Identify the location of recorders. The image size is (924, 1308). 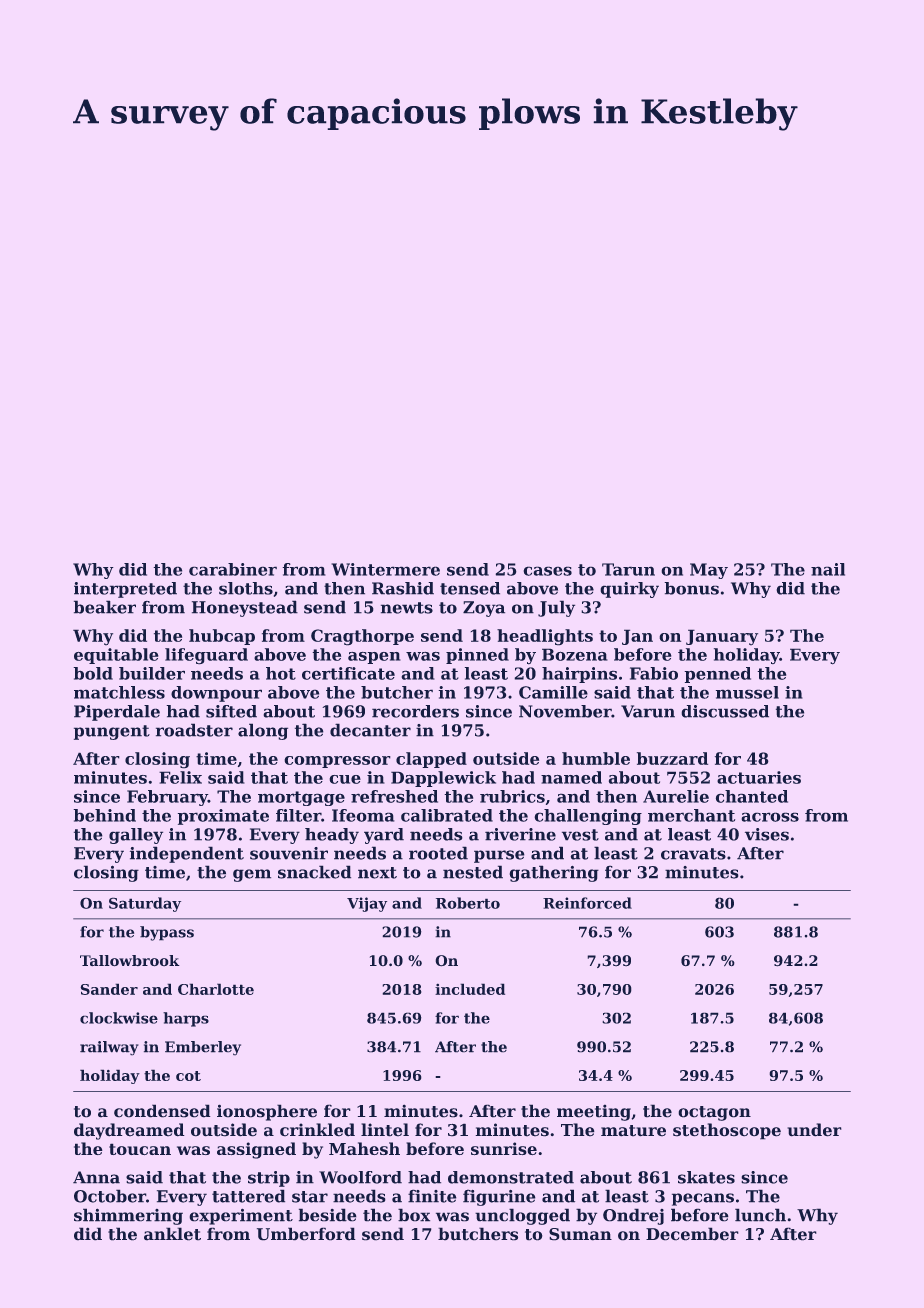
(415, 711).
